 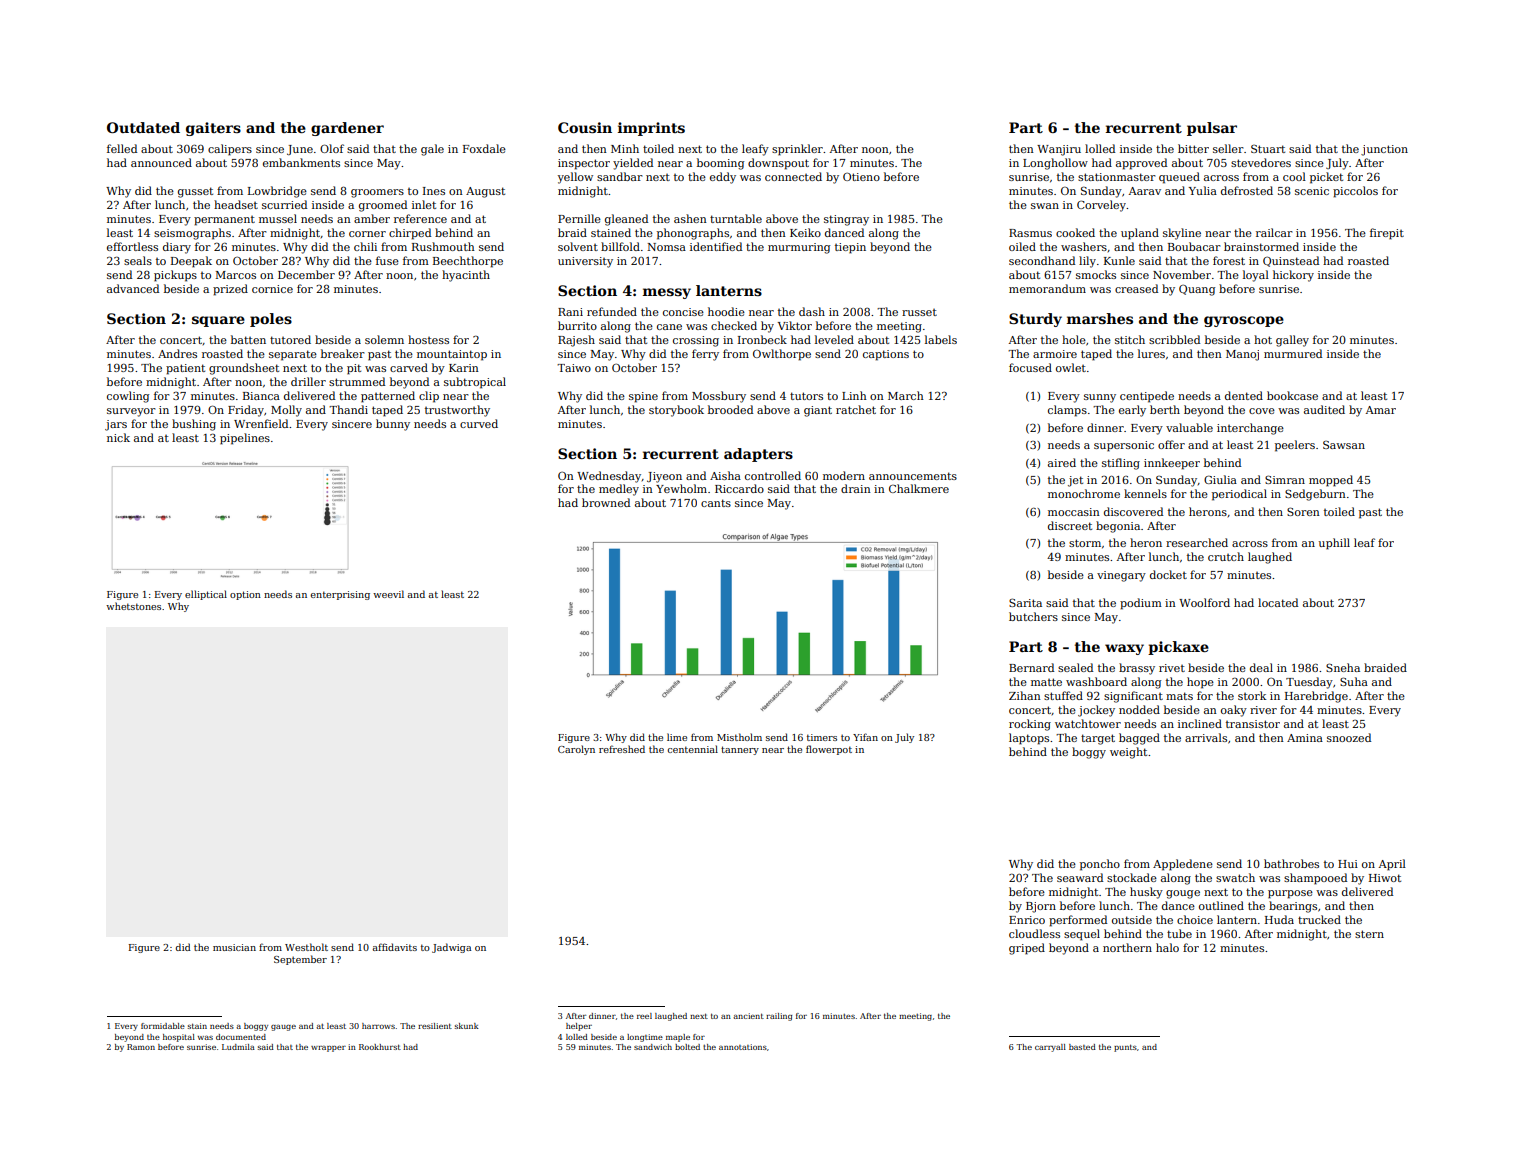 I want to click on announced, so click(x=161, y=162).
